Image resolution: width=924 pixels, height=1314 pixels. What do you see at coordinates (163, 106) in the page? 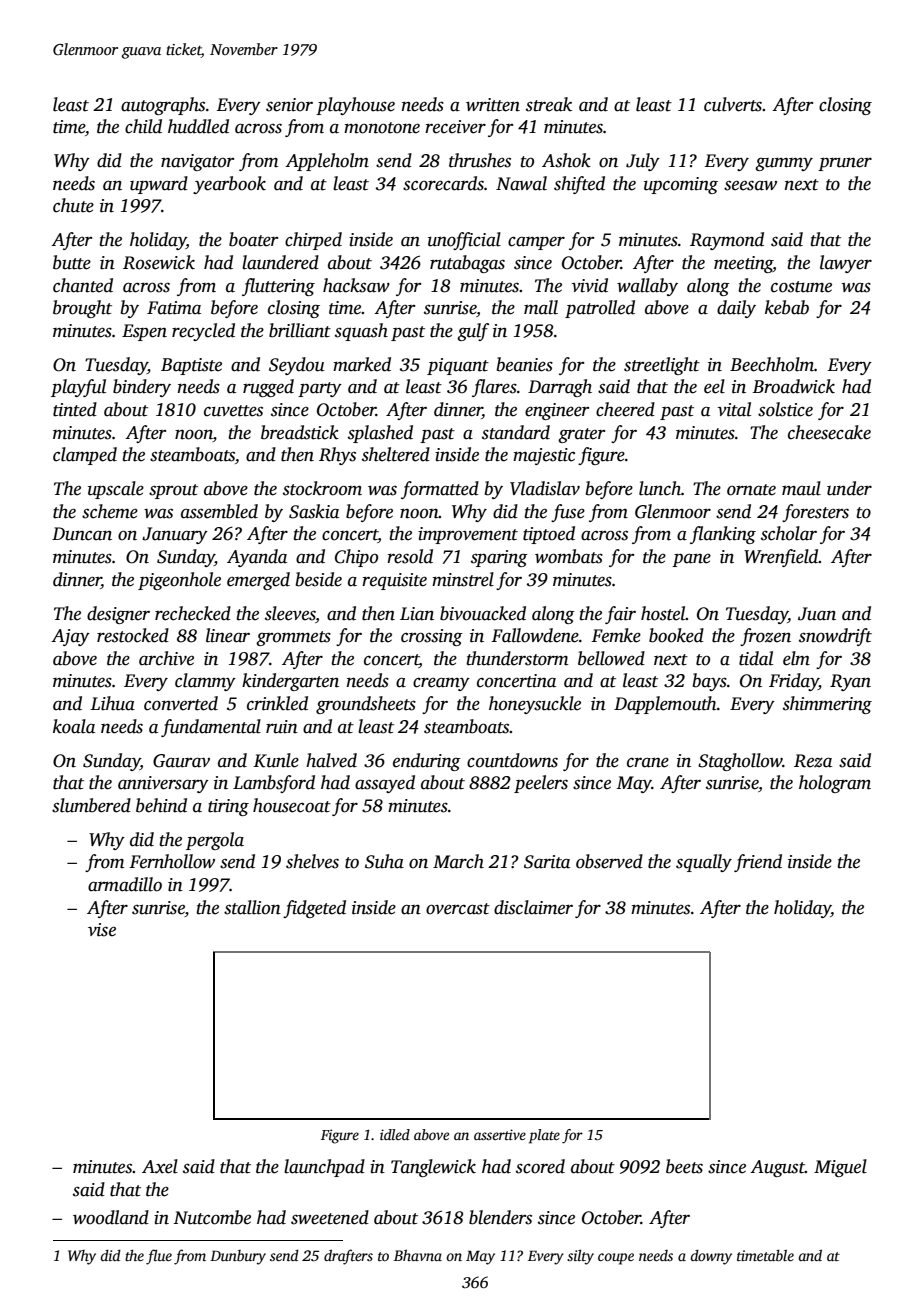
I see `autographs` at bounding box center [163, 106].
